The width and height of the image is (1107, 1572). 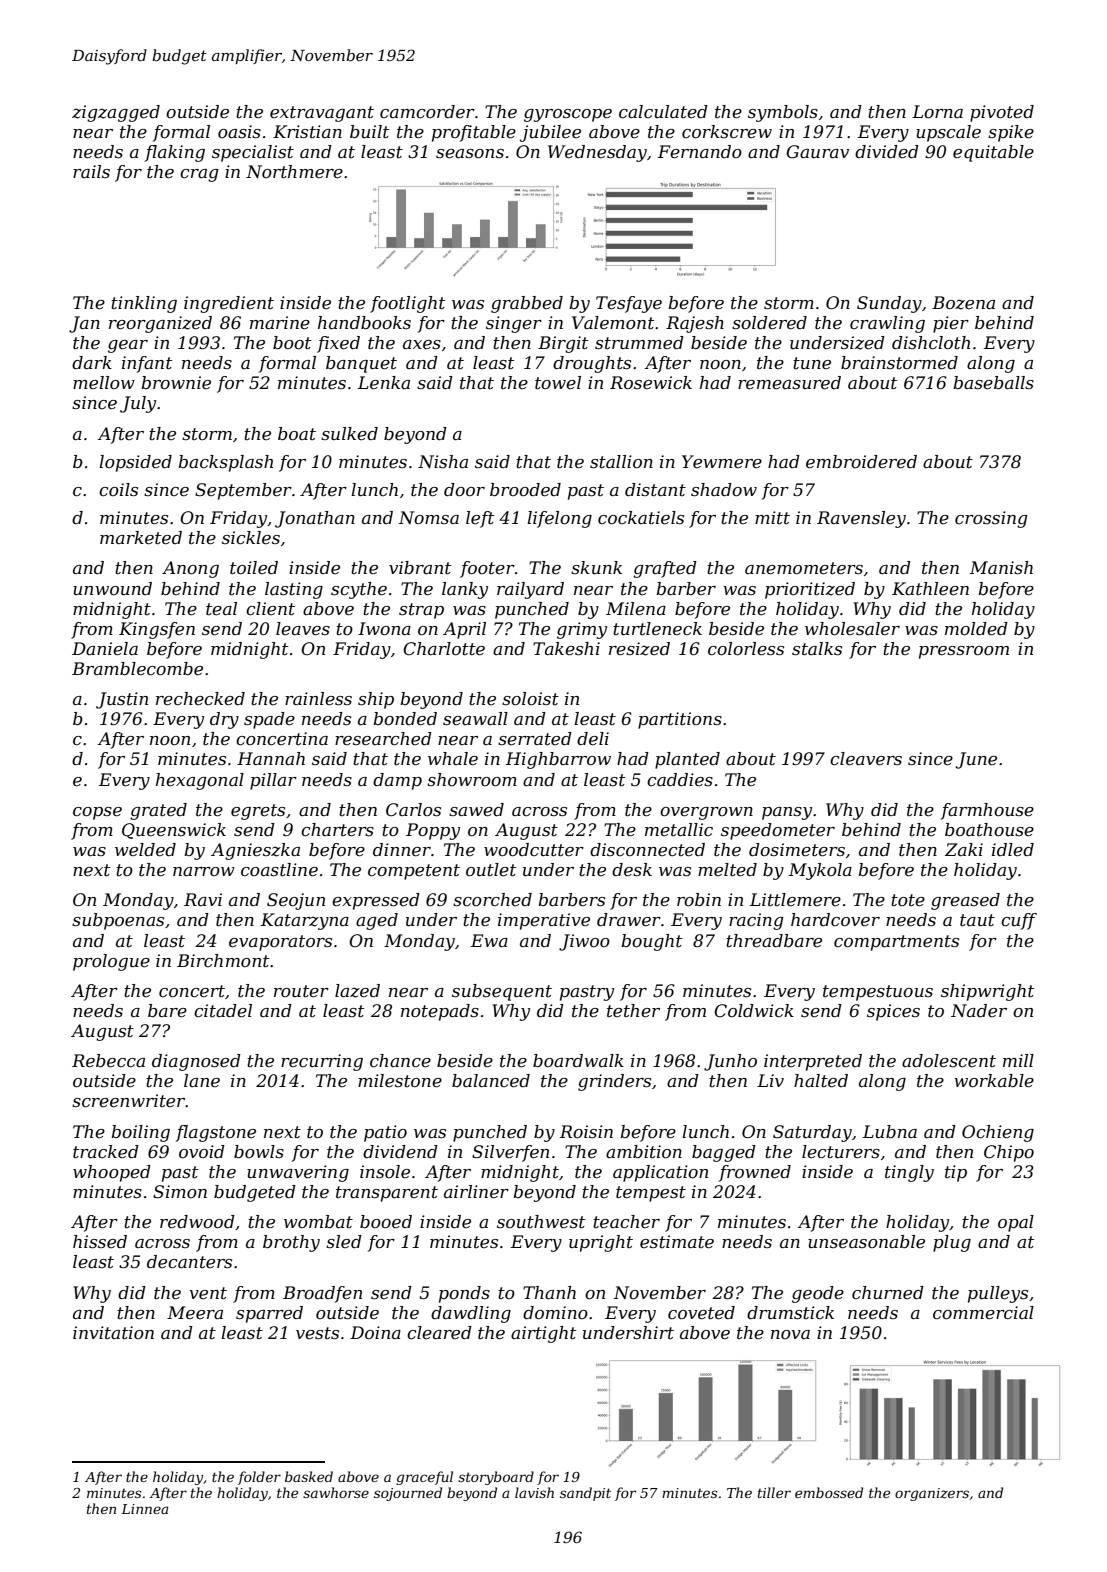 I want to click on Linnea, so click(x=144, y=1509).
